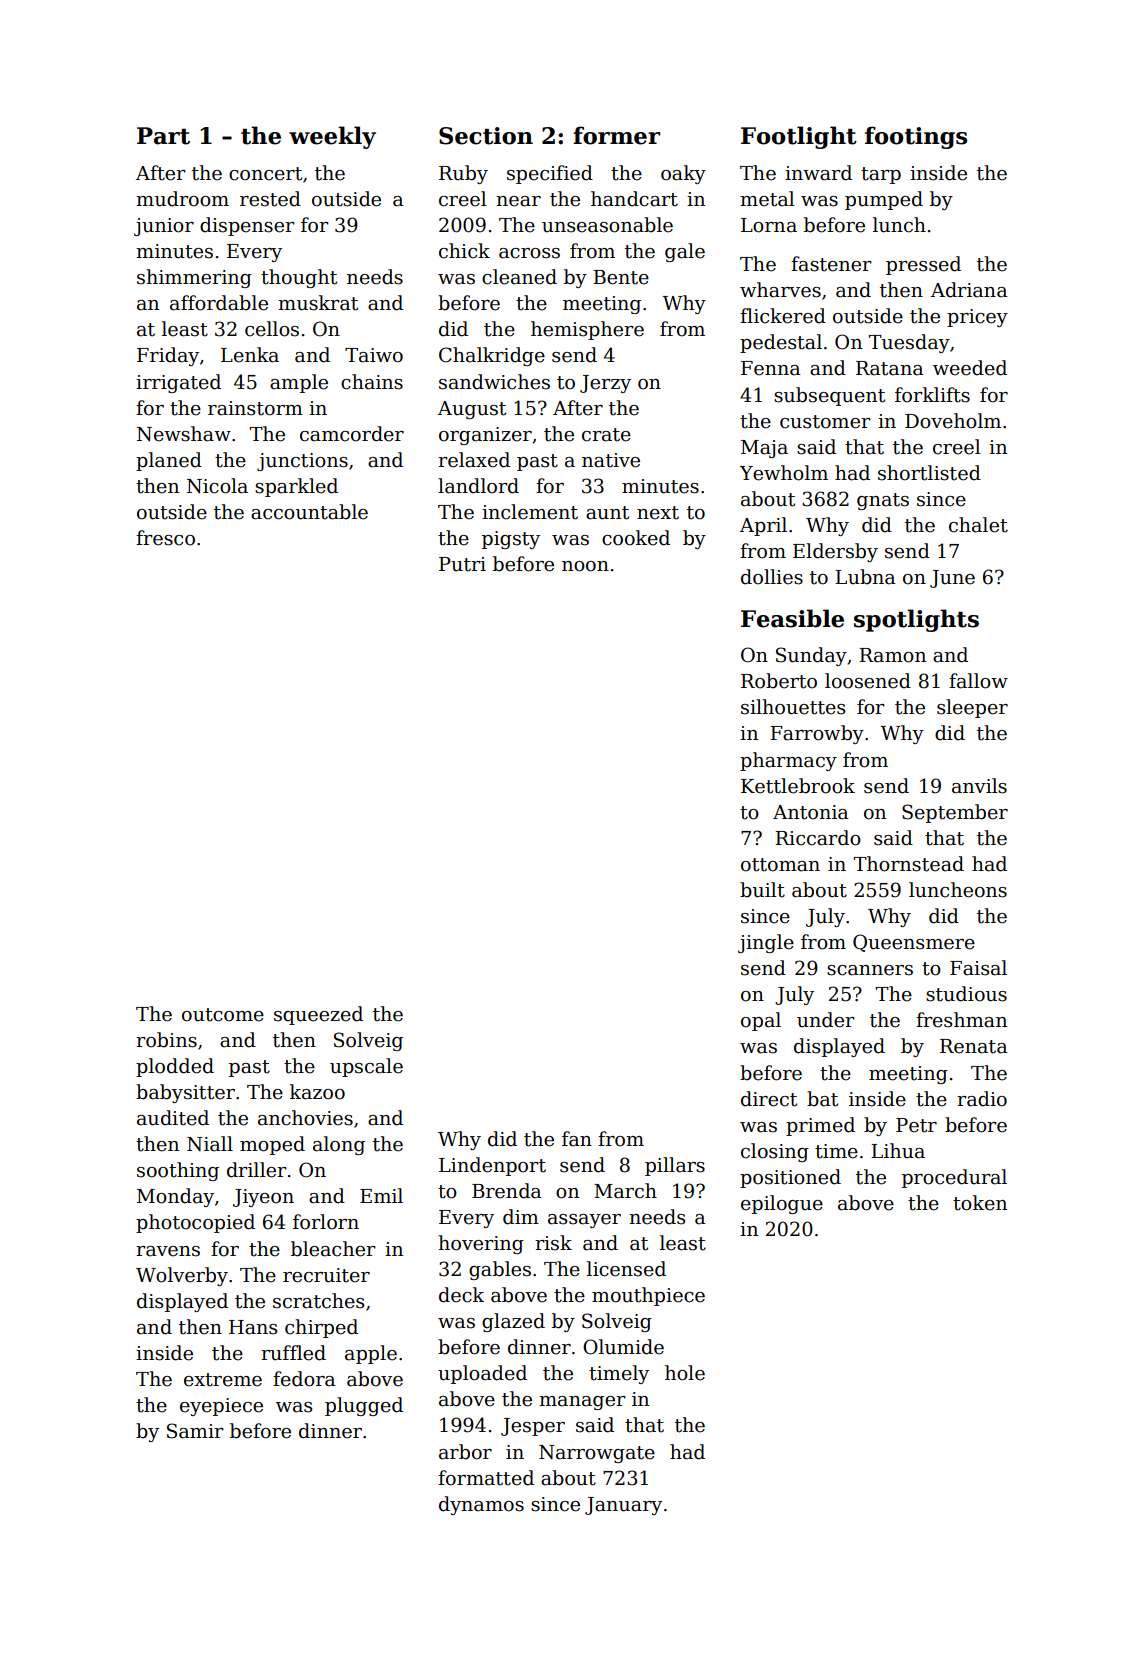 This screenshot has width=1144, height=1657. What do you see at coordinates (318, 1301) in the screenshot?
I see `scratches` at bounding box center [318, 1301].
